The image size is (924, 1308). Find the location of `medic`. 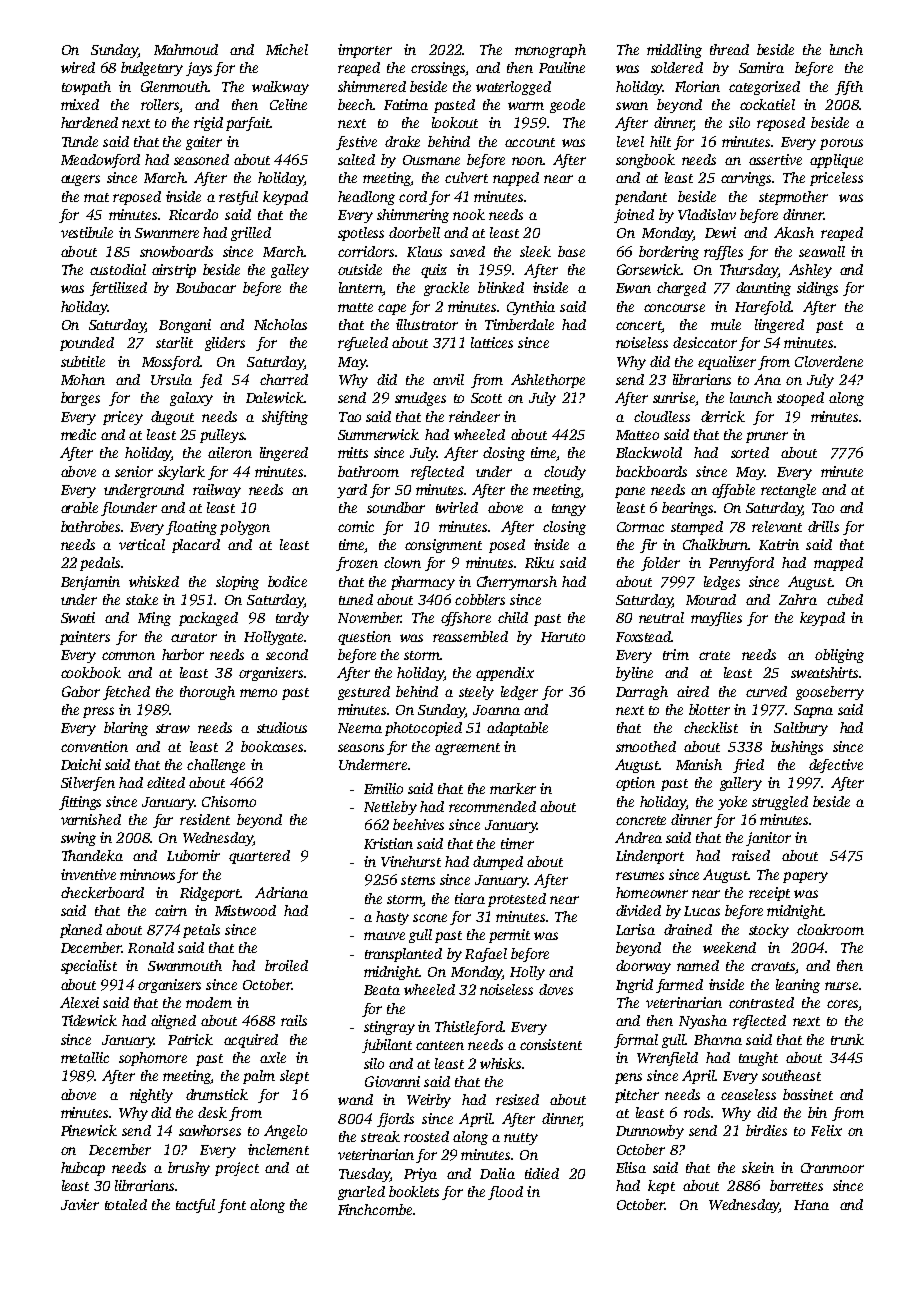

medic is located at coordinates (78, 434).
